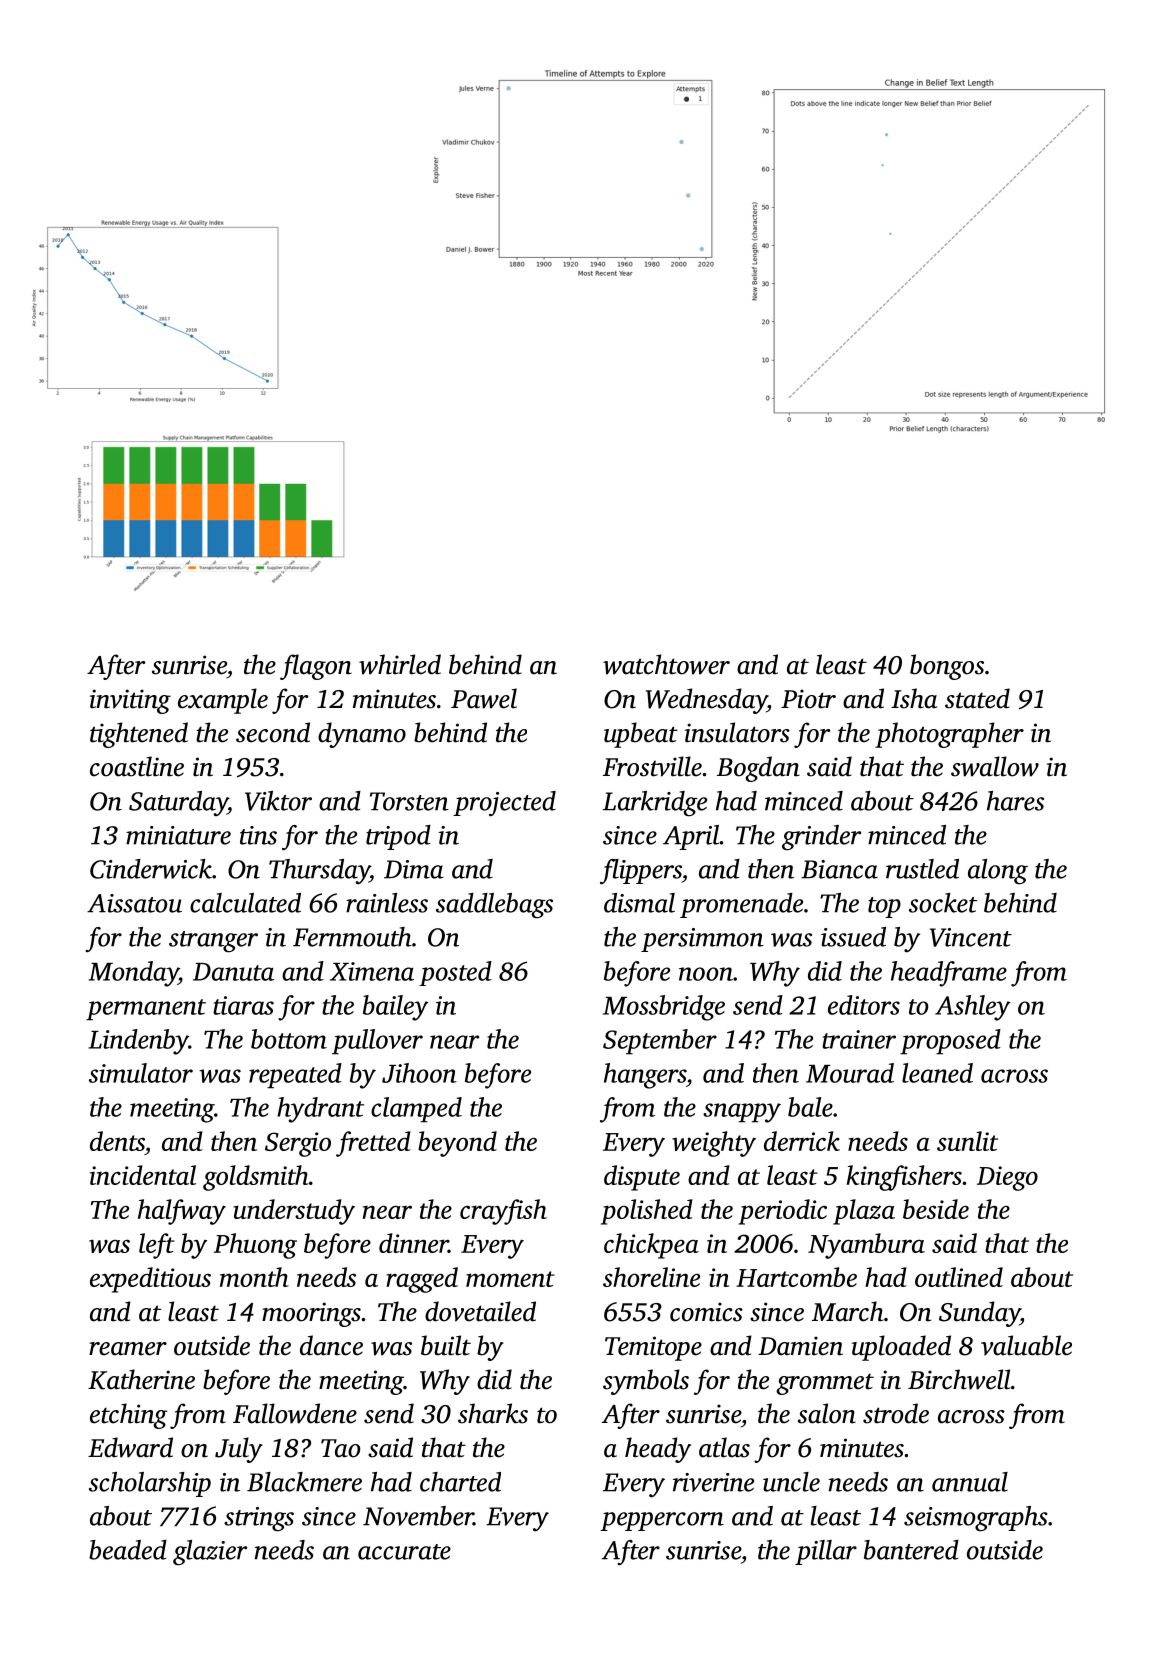 This page has width=1165, height=1654. I want to click on upbeat, so click(641, 735).
